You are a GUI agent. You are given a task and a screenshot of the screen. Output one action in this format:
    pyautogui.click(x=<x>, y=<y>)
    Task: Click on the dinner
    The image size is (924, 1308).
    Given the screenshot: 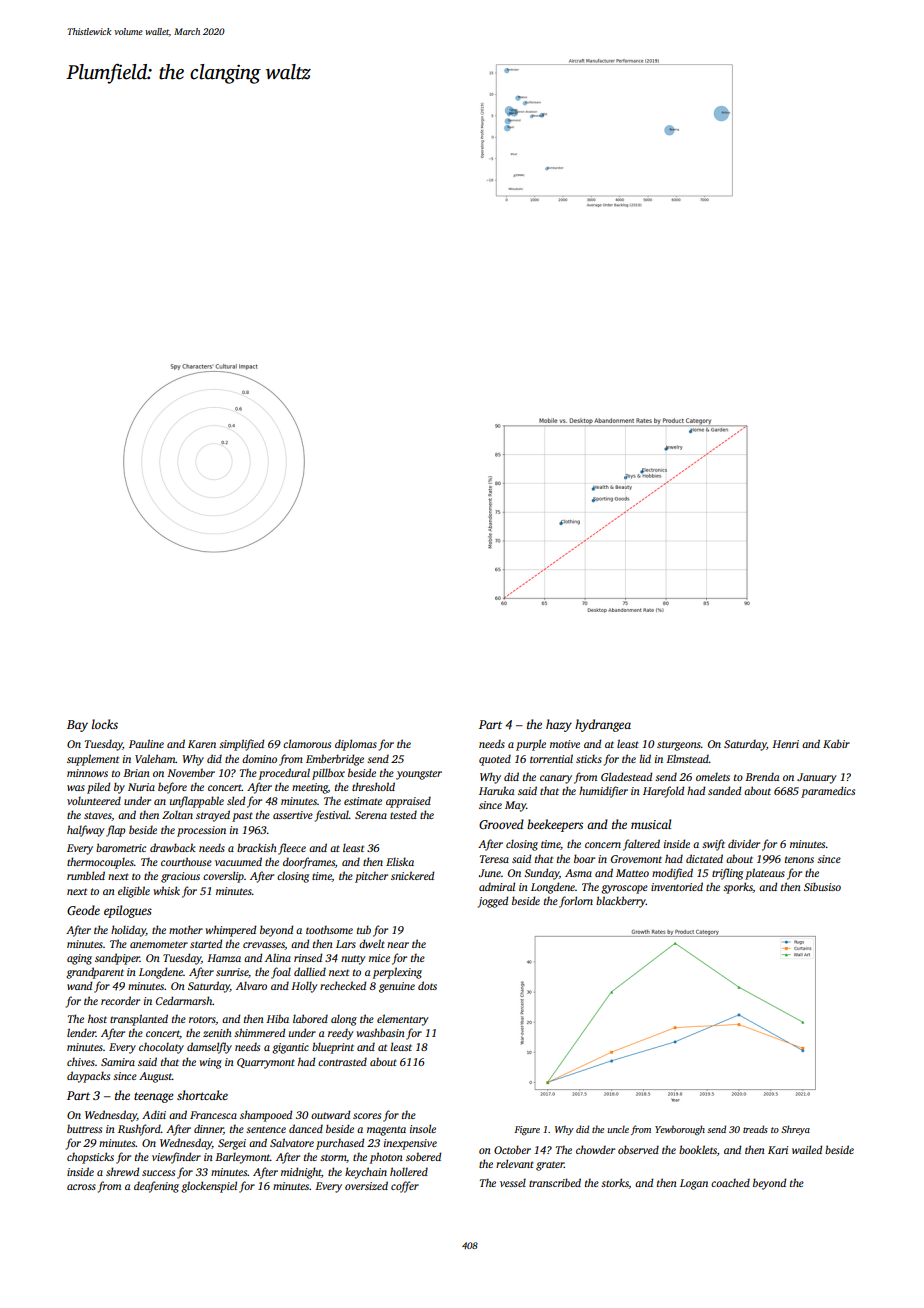 What is the action you would take?
    pyautogui.click(x=208, y=1129)
